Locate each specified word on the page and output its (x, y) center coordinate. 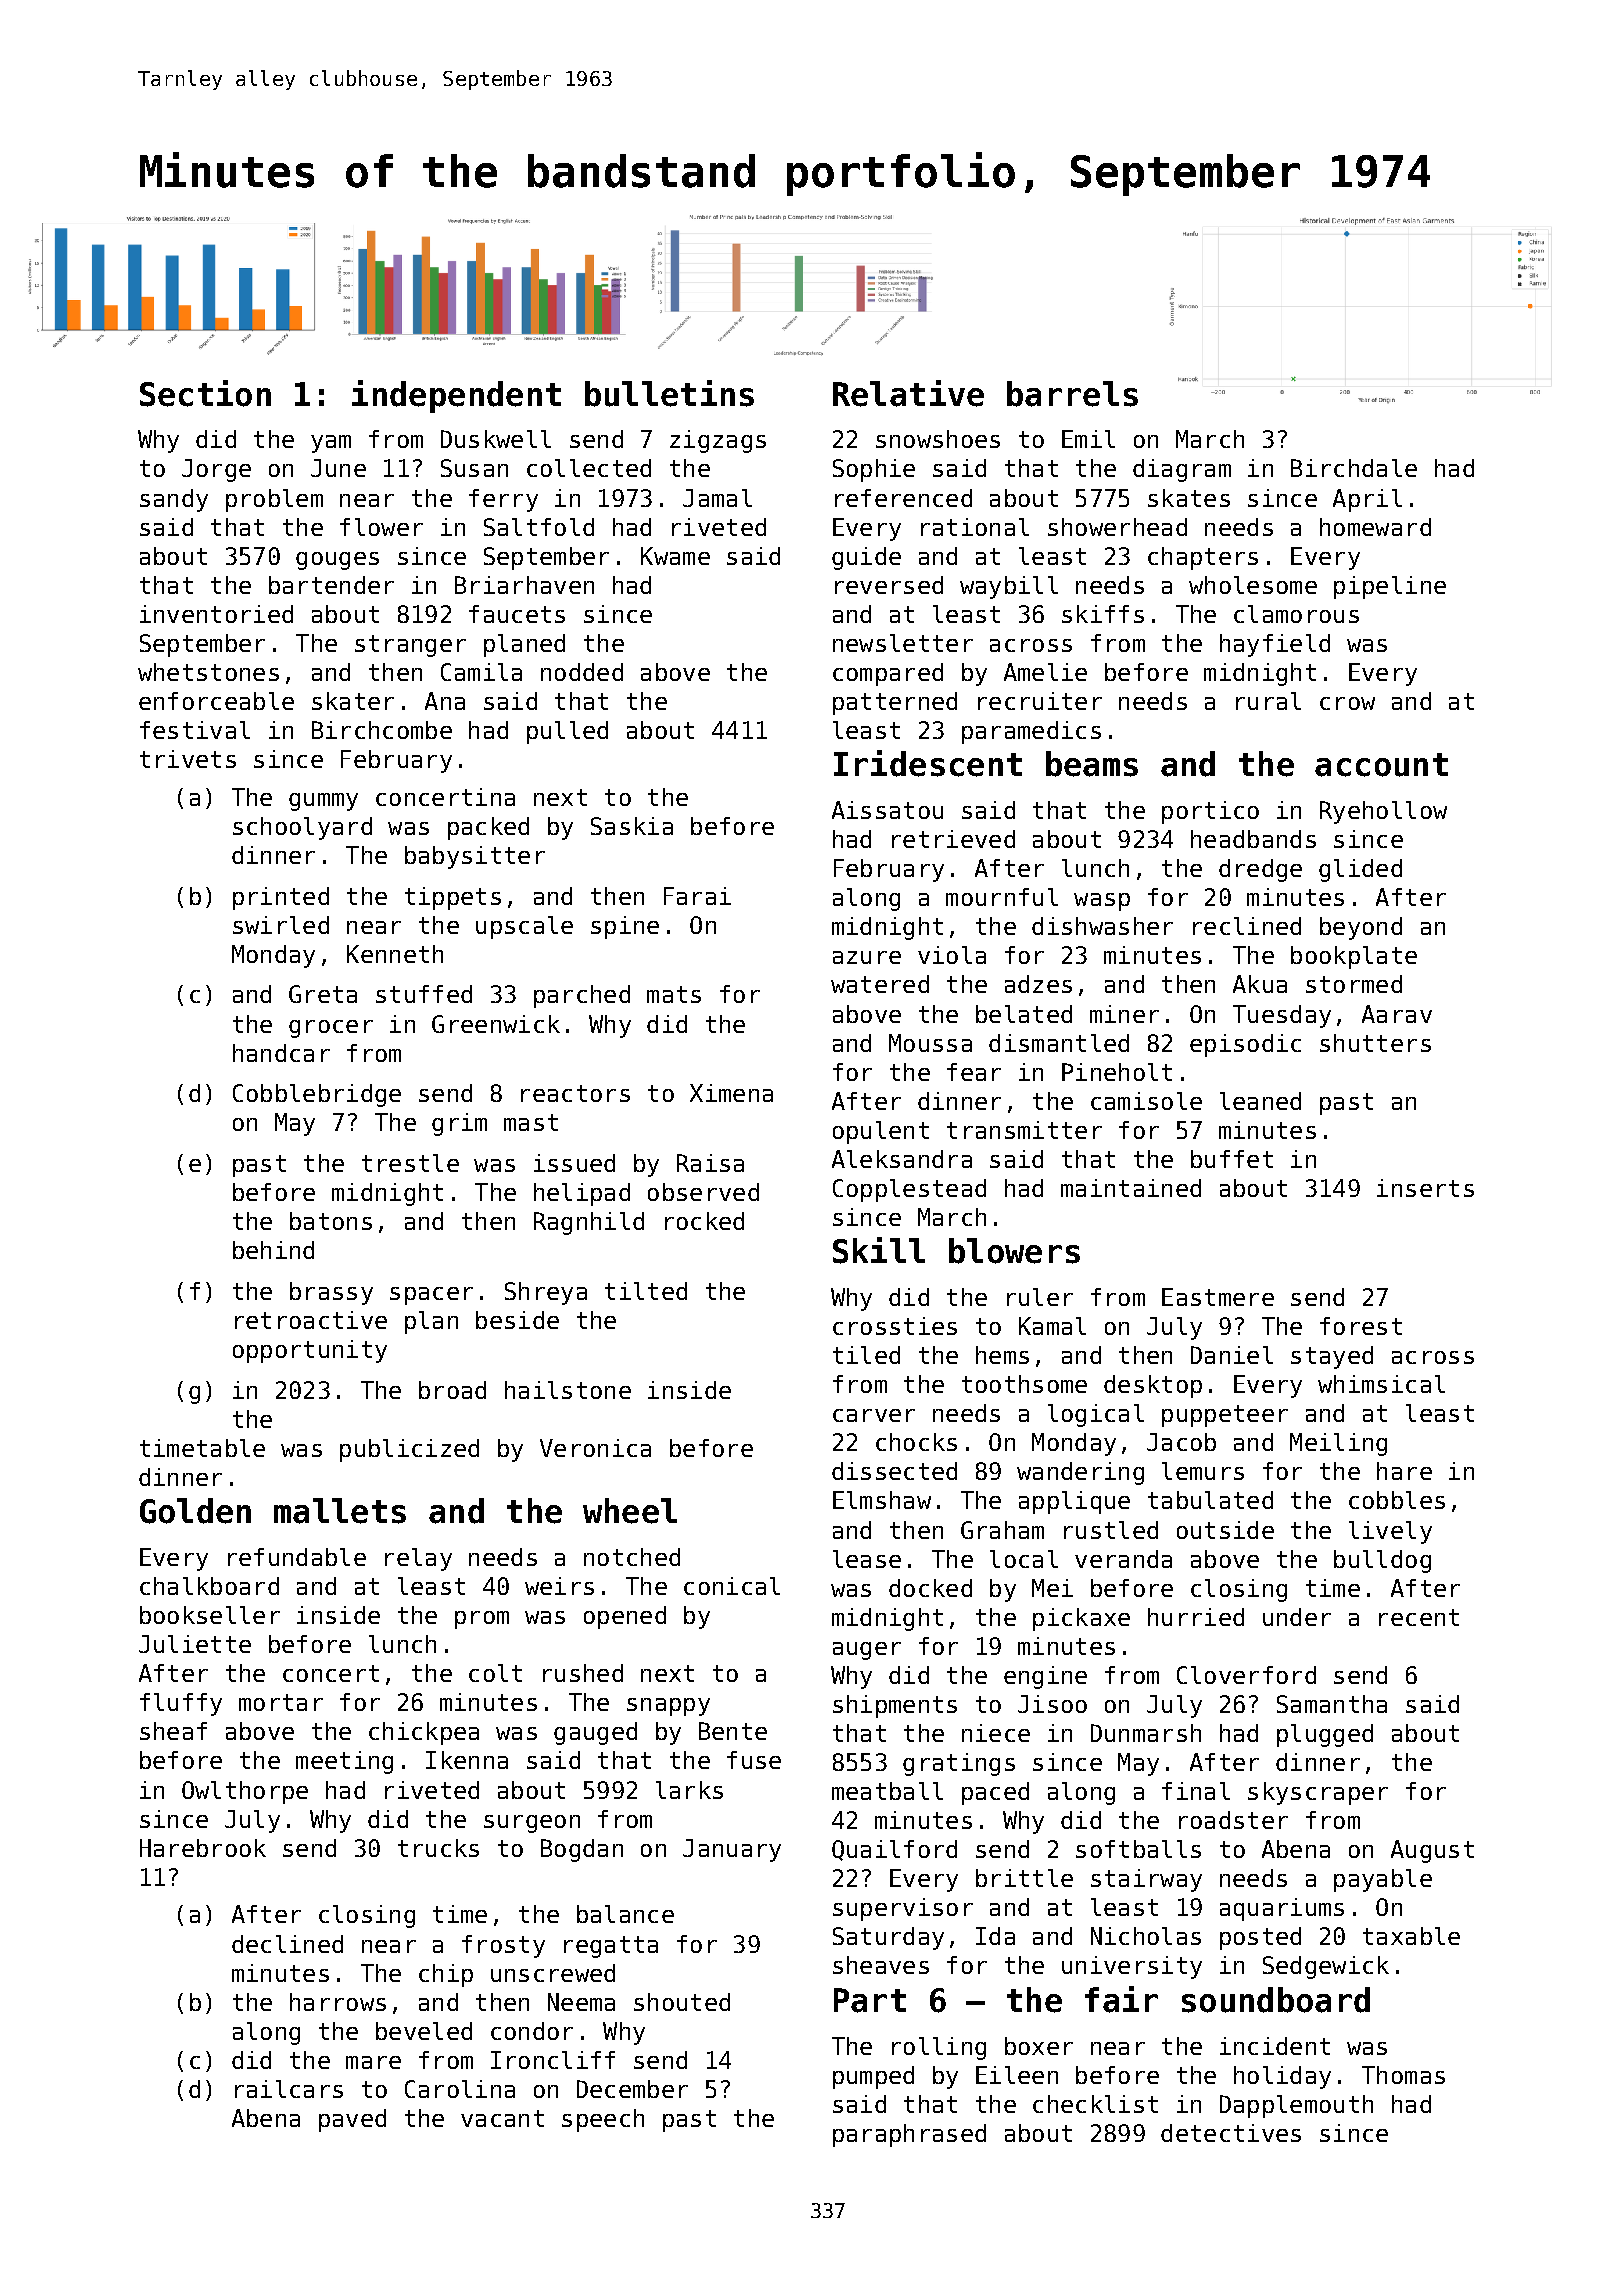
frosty (503, 1946)
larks (689, 1790)
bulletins (669, 393)
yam (331, 444)
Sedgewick (1326, 1967)
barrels (1072, 394)
